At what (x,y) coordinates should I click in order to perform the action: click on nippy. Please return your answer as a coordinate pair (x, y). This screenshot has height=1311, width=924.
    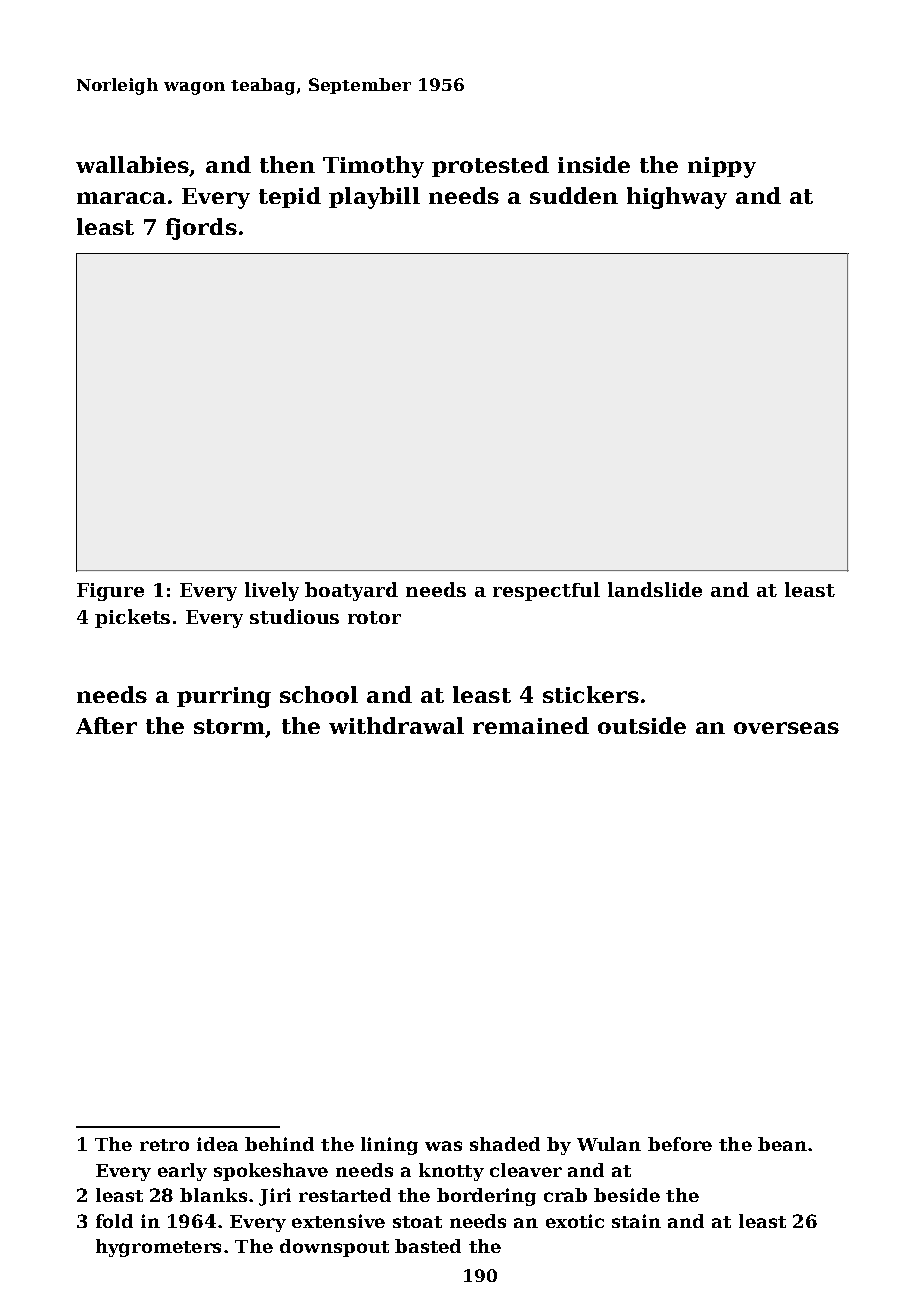
    Looking at the image, I should click on (722, 167).
